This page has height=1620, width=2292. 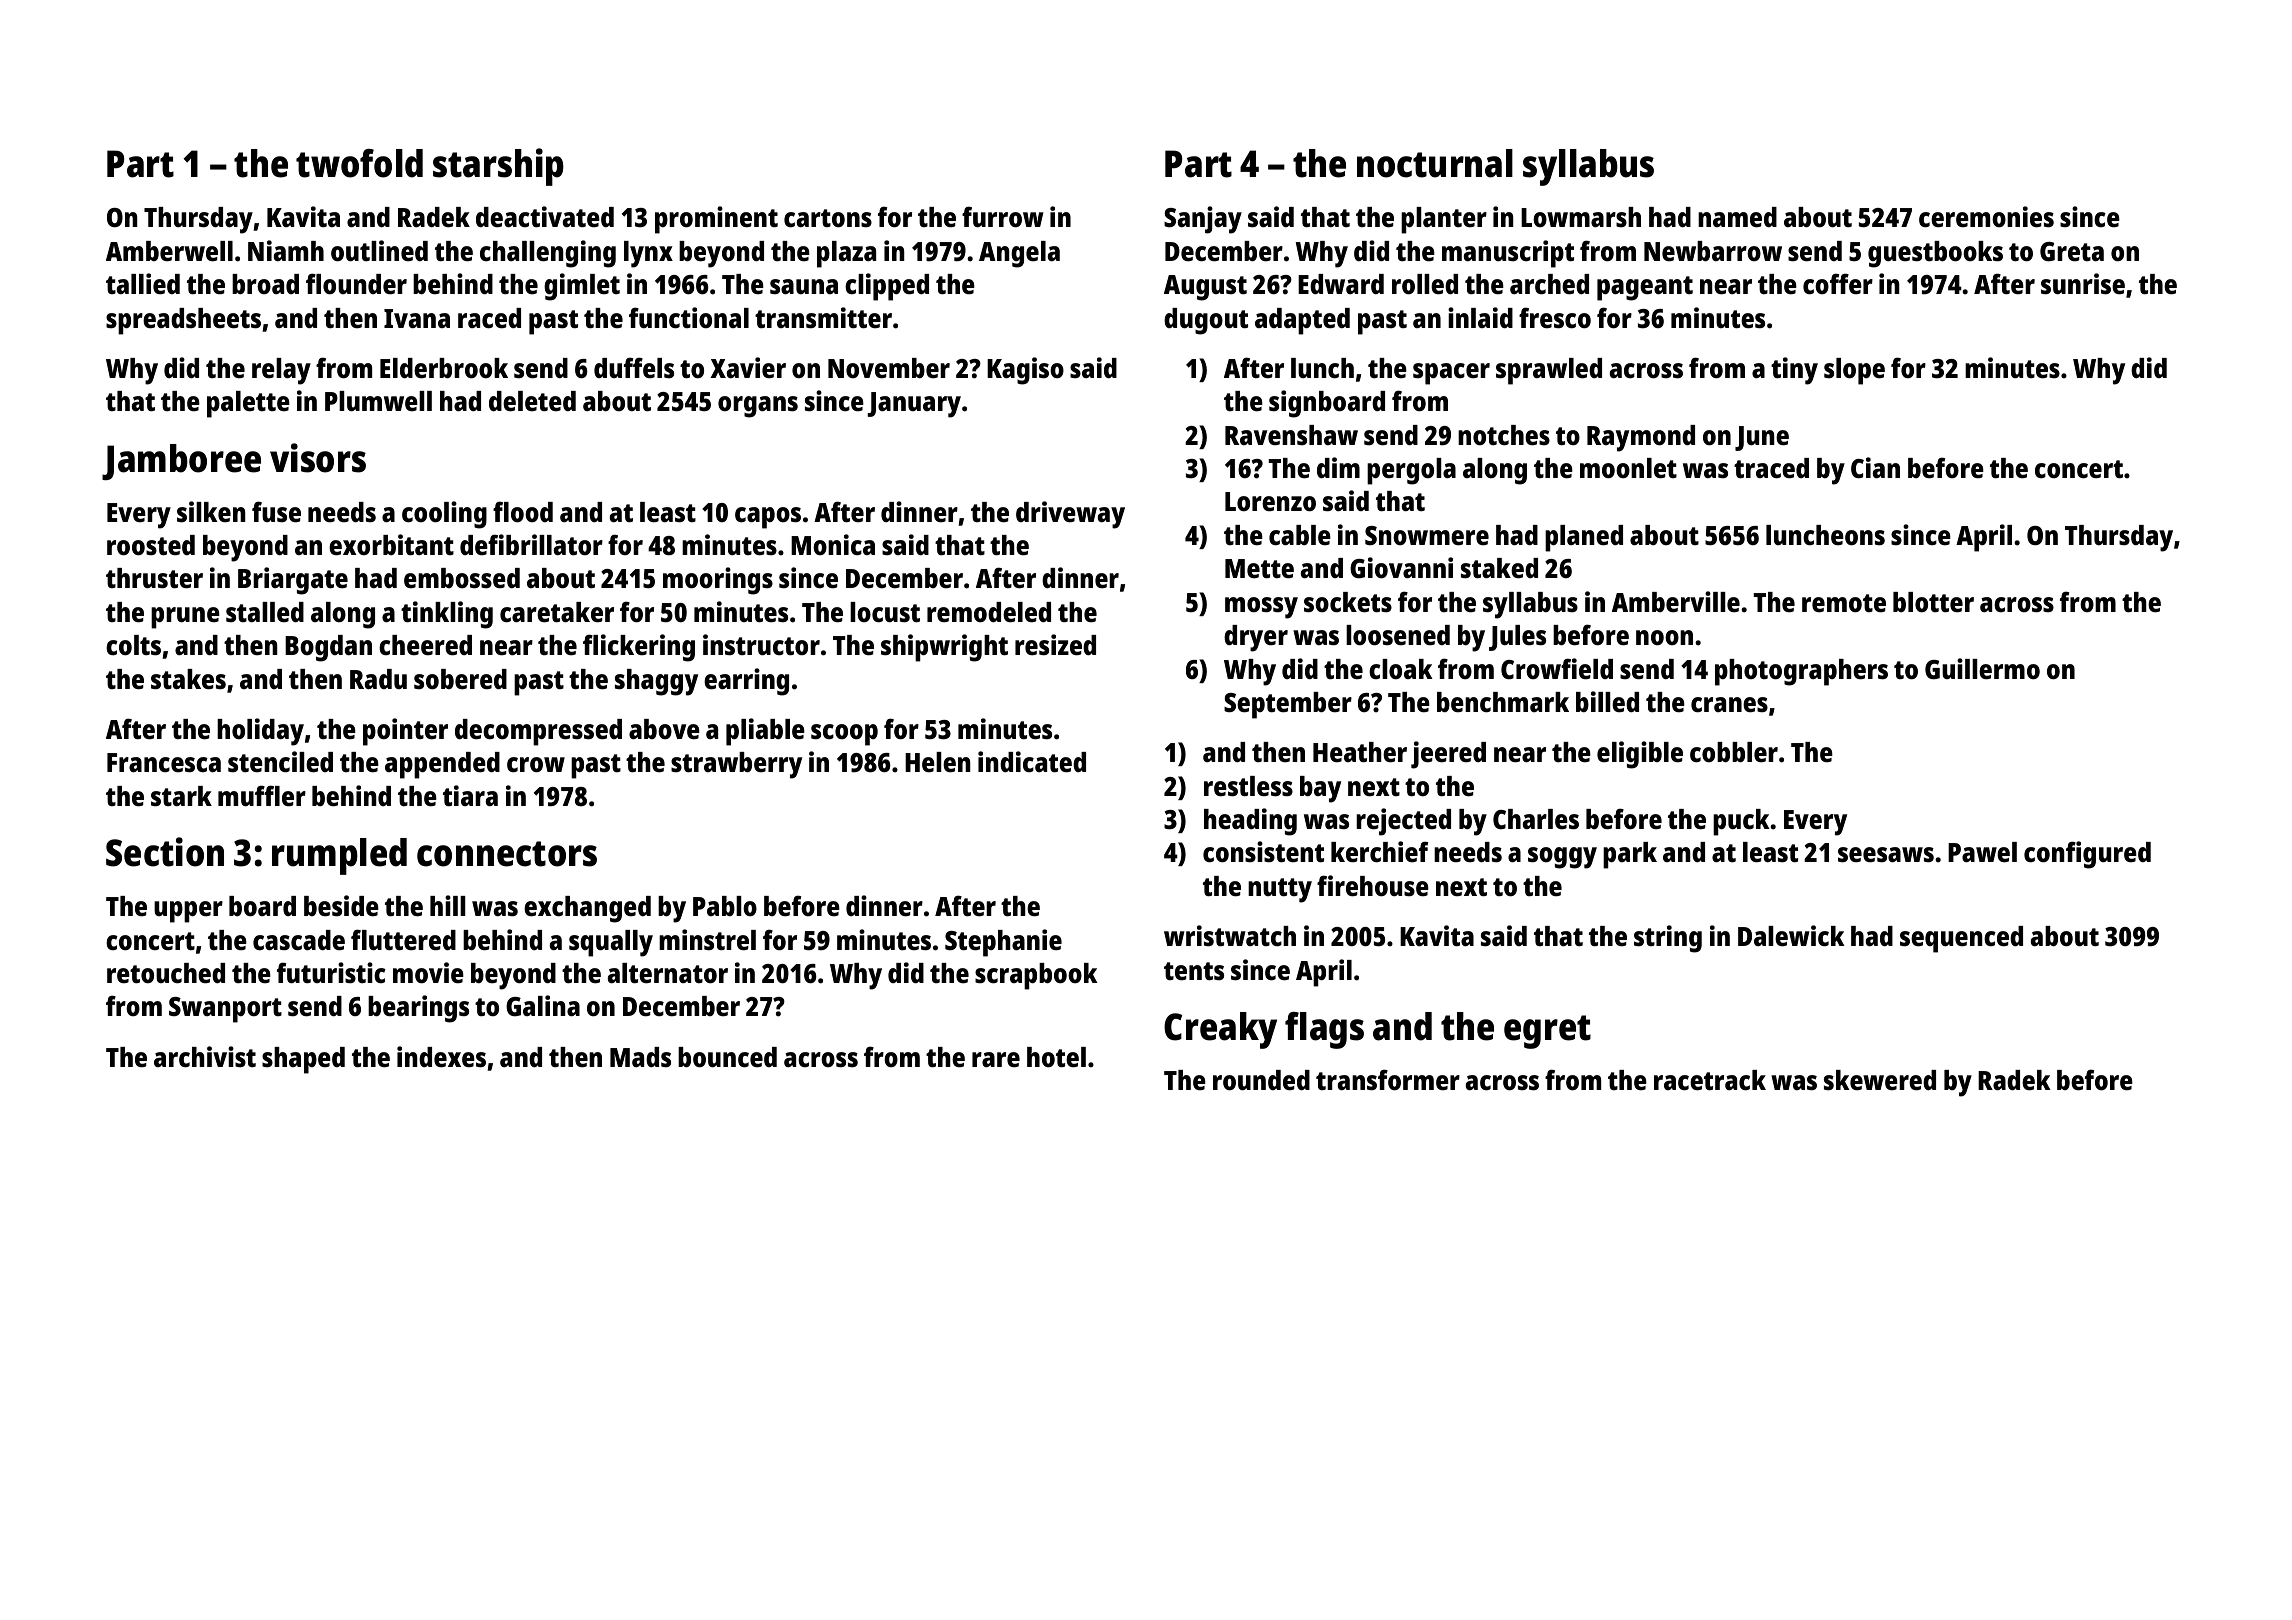 I want to click on nocturnal, so click(x=1435, y=163).
